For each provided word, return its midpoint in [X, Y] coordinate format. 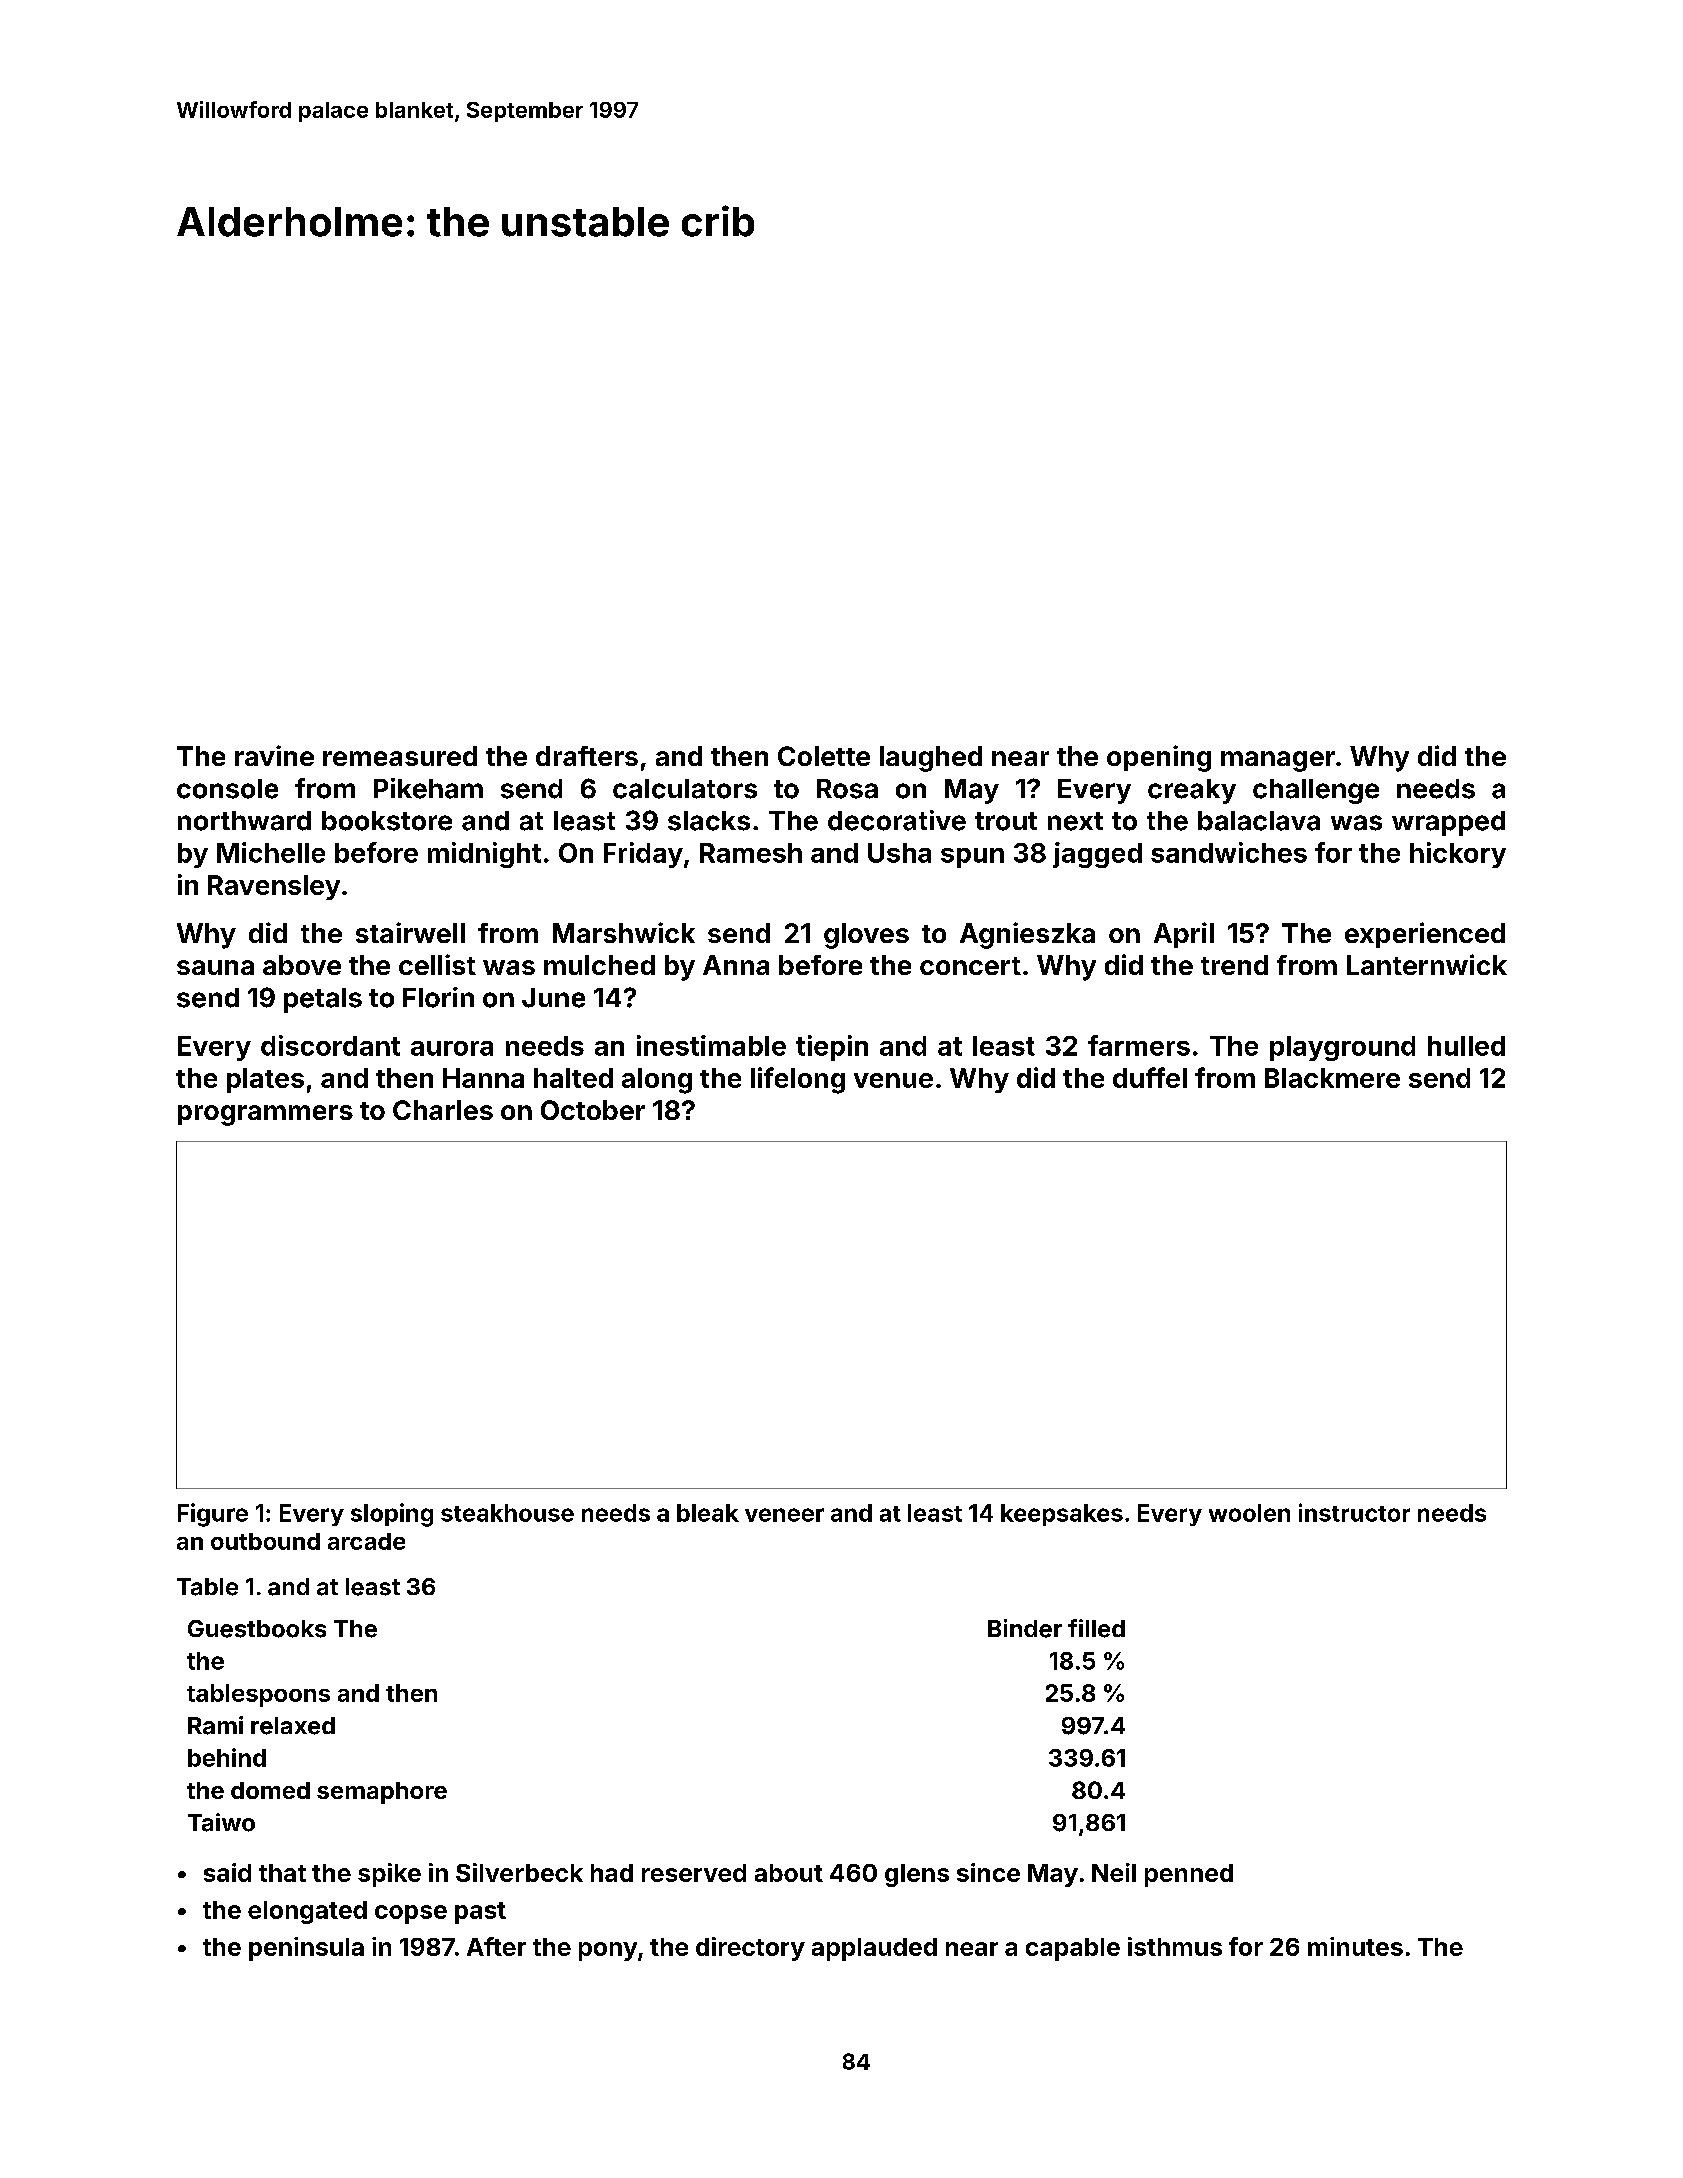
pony [608, 1951]
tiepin [832, 1048]
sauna [215, 967]
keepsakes [1062, 1515]
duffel [1150, 1077]
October [593, 1110]
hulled [1466, 1046]
